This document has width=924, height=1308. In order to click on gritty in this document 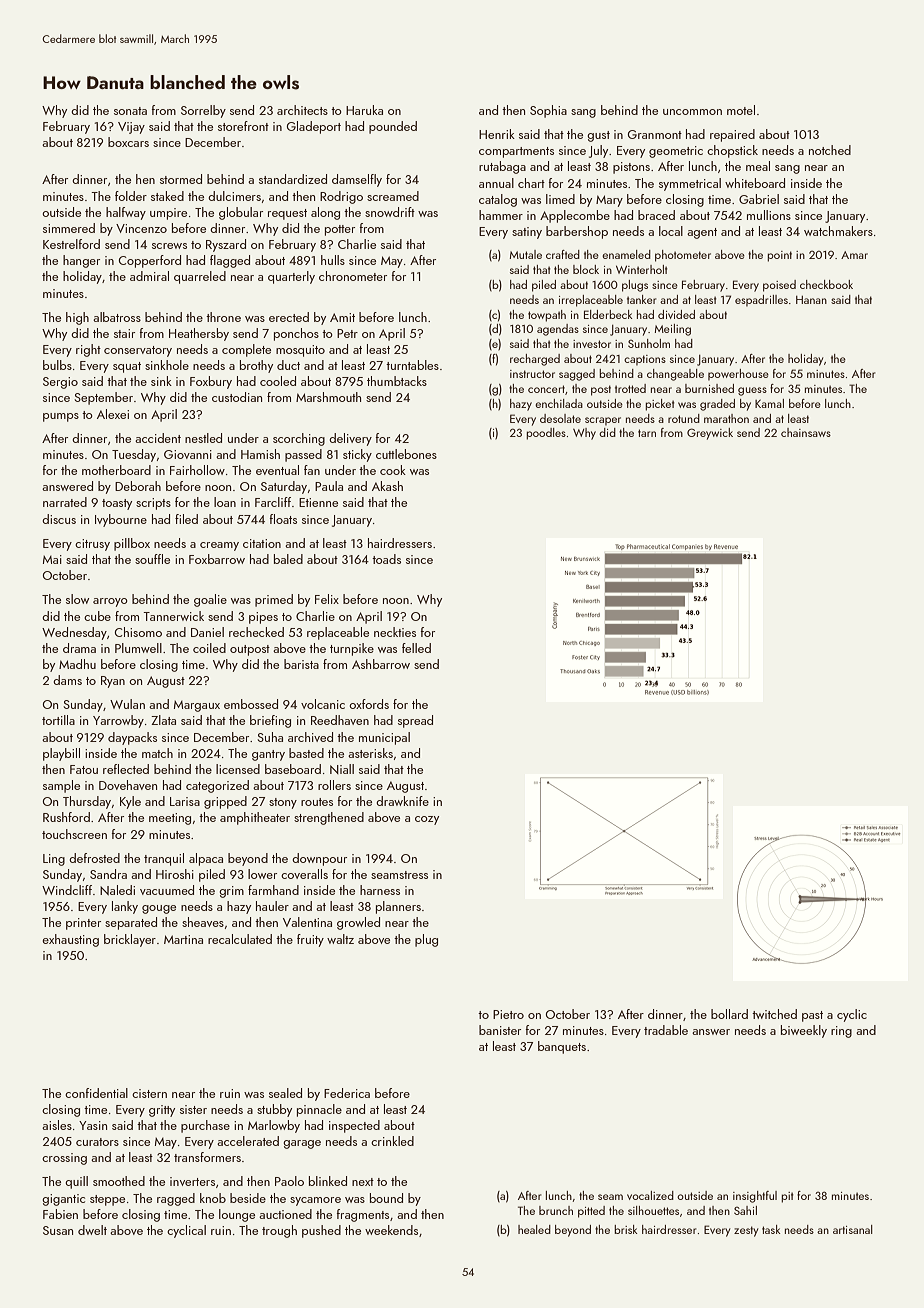, I will do `click(162, 1111)`.
